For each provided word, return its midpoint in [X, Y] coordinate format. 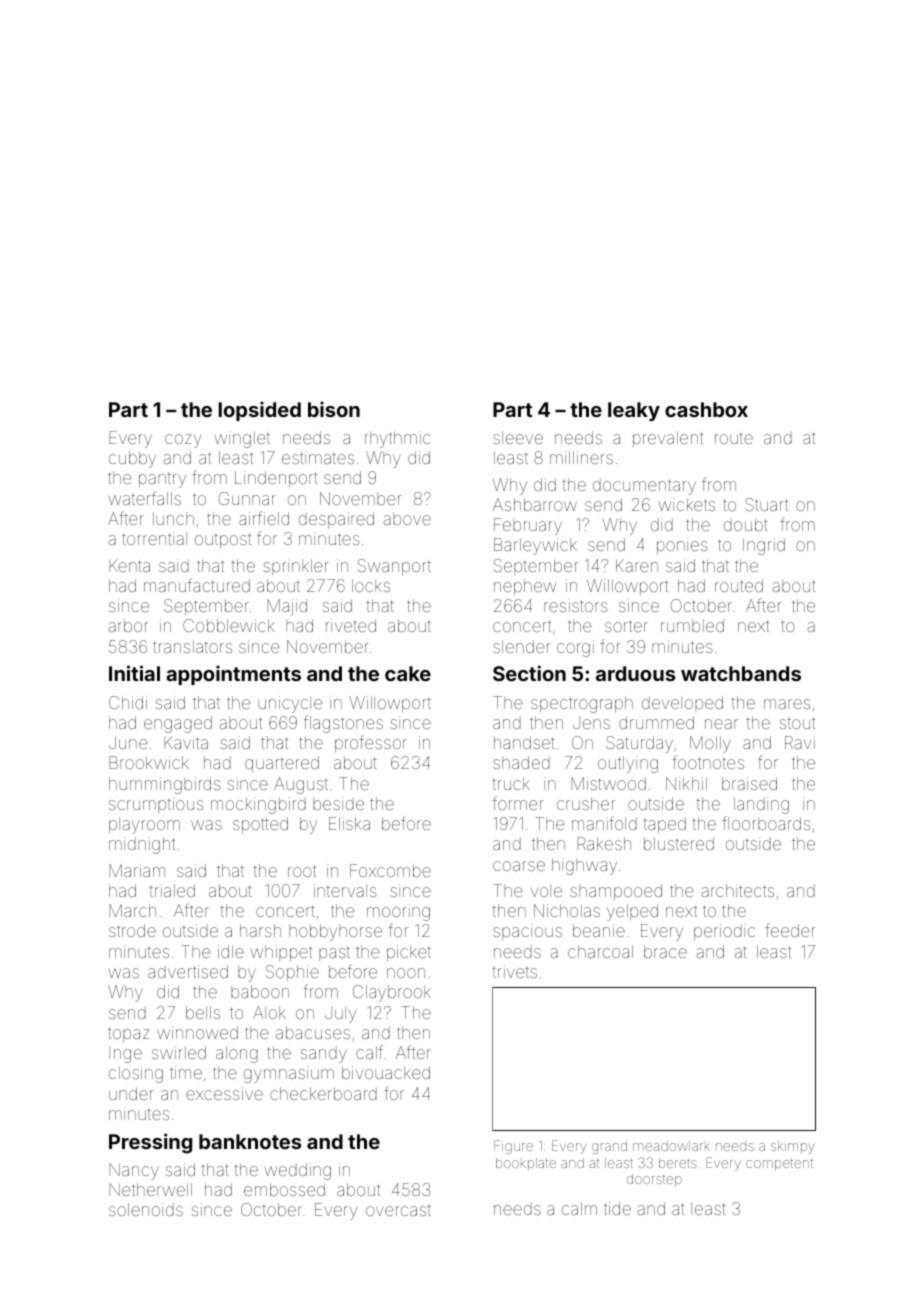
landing [761, 805]
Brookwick [149, 762]
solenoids [146, 1209]
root [302, 871]
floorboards [766, 823]
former [518, 803]
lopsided [259, 411]
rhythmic [397, 439]
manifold [604, 823]
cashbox [706, 409]
